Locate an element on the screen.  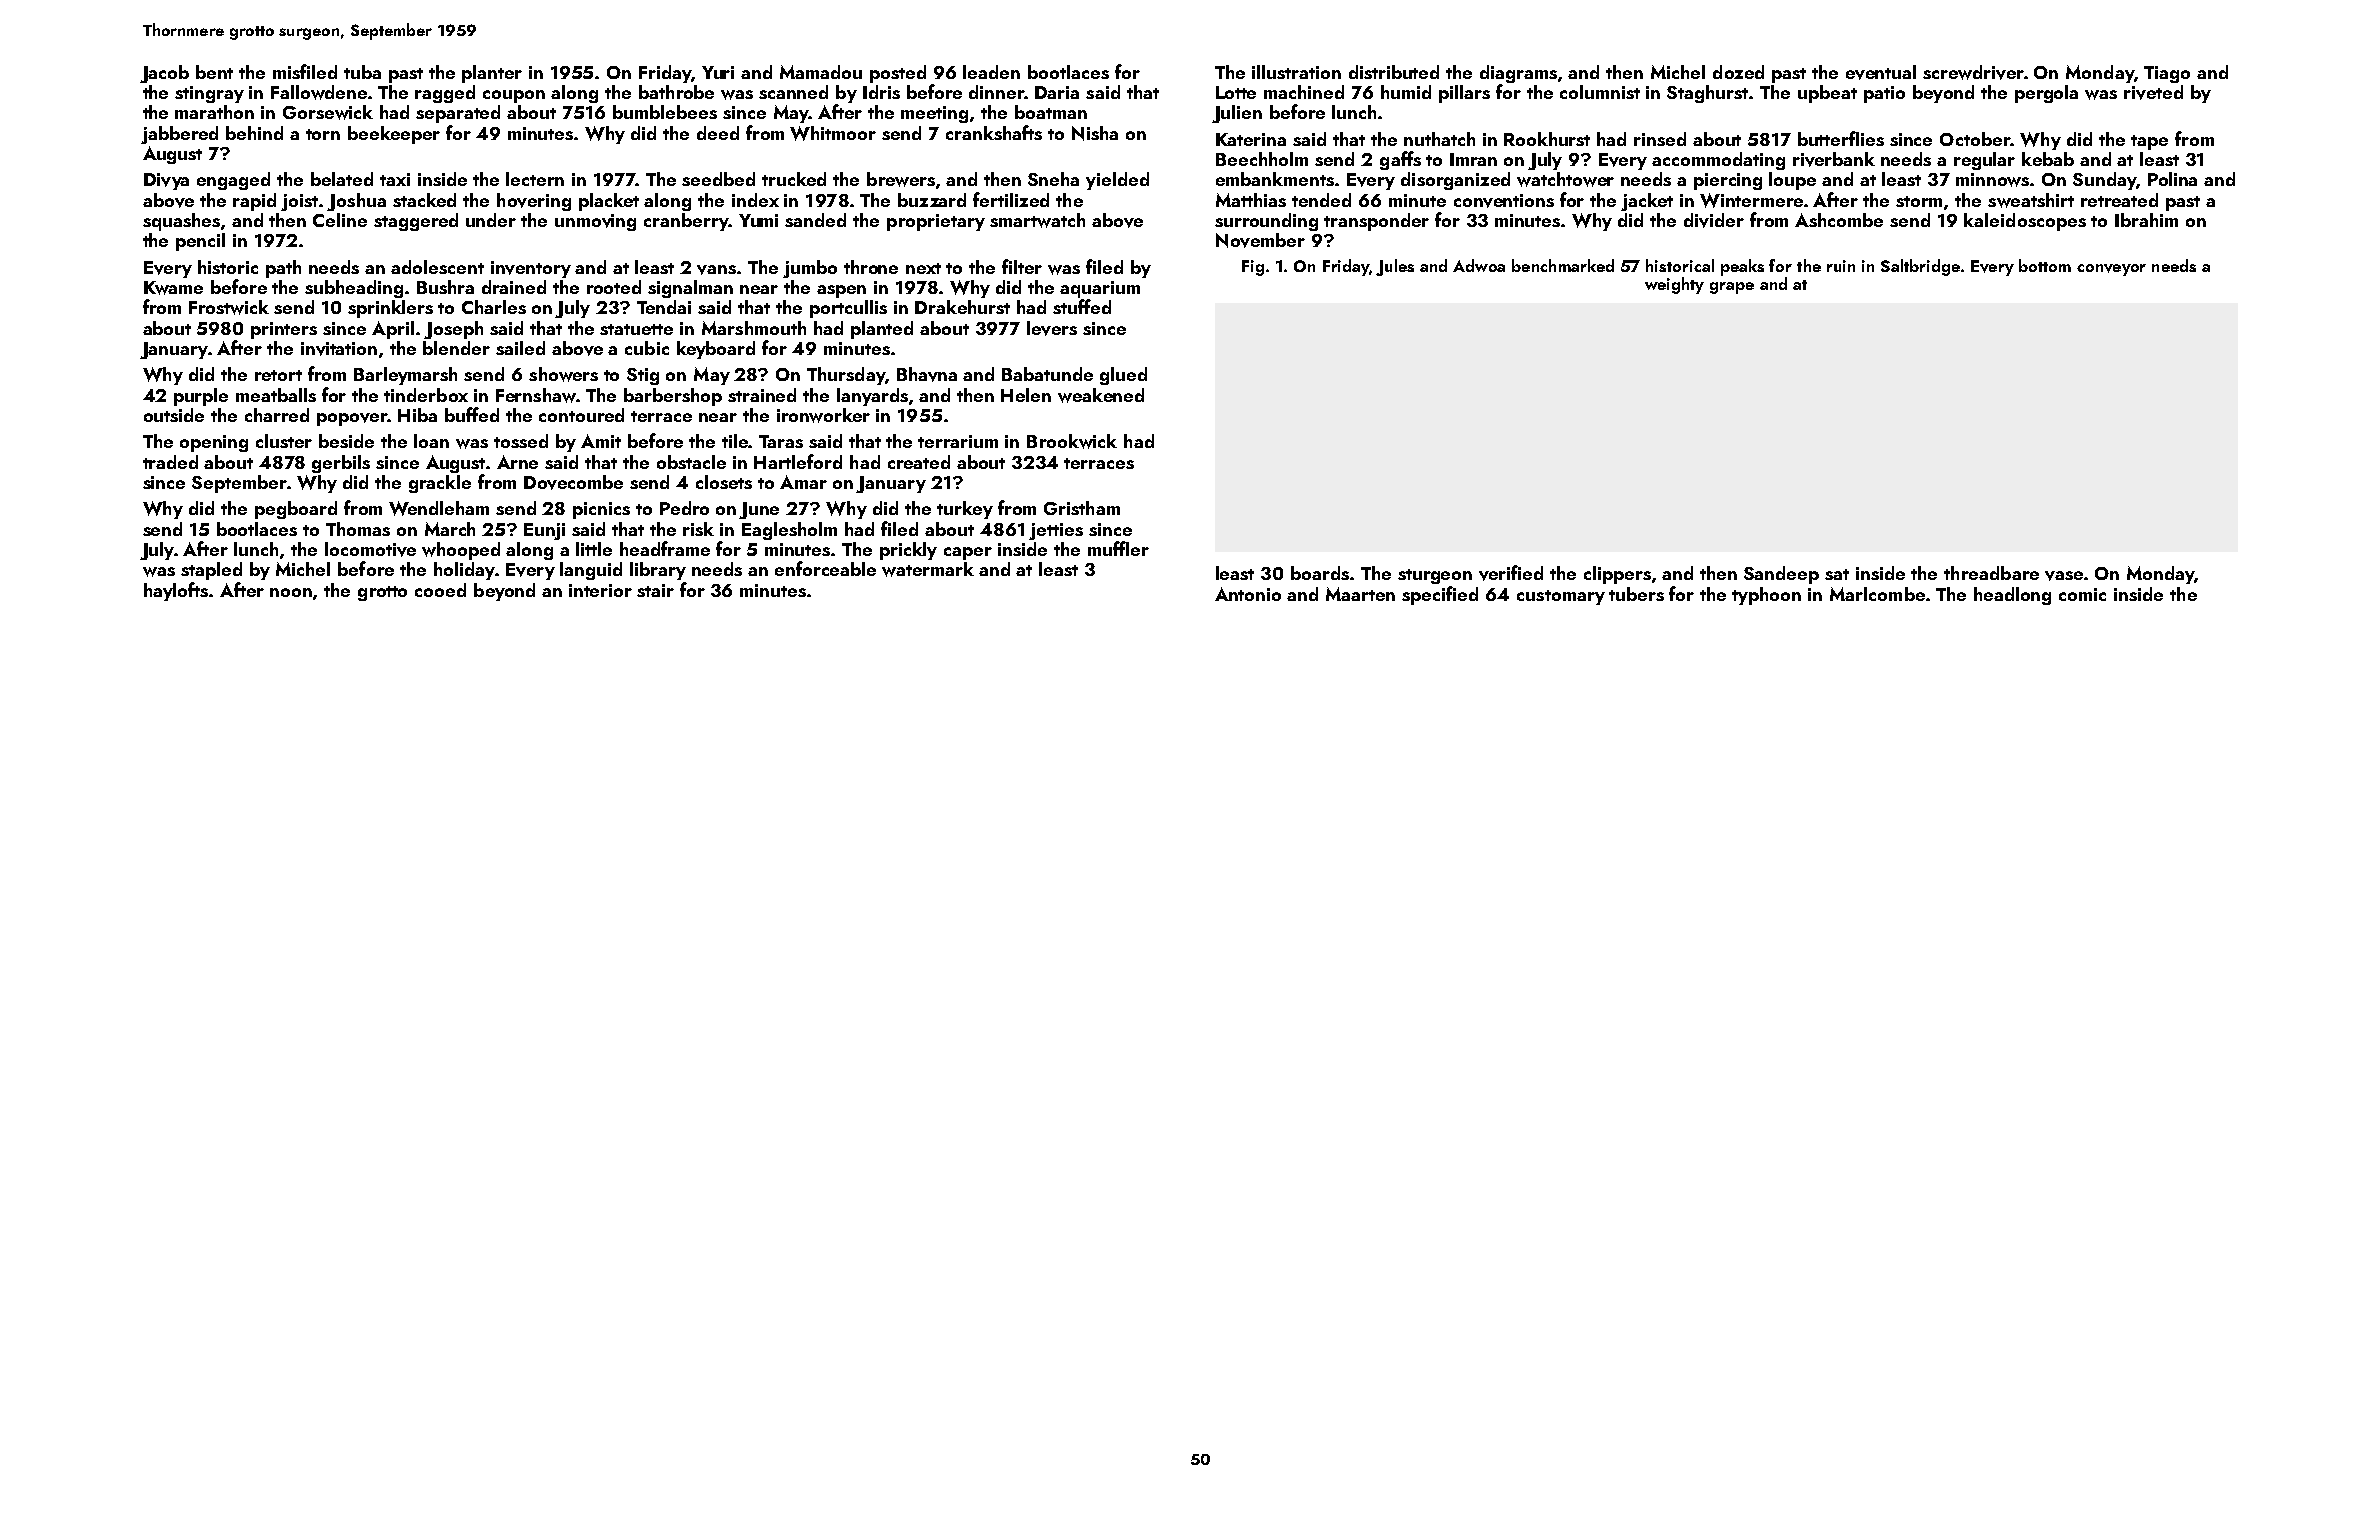
headlong is located at coordinates (2012, 596).
